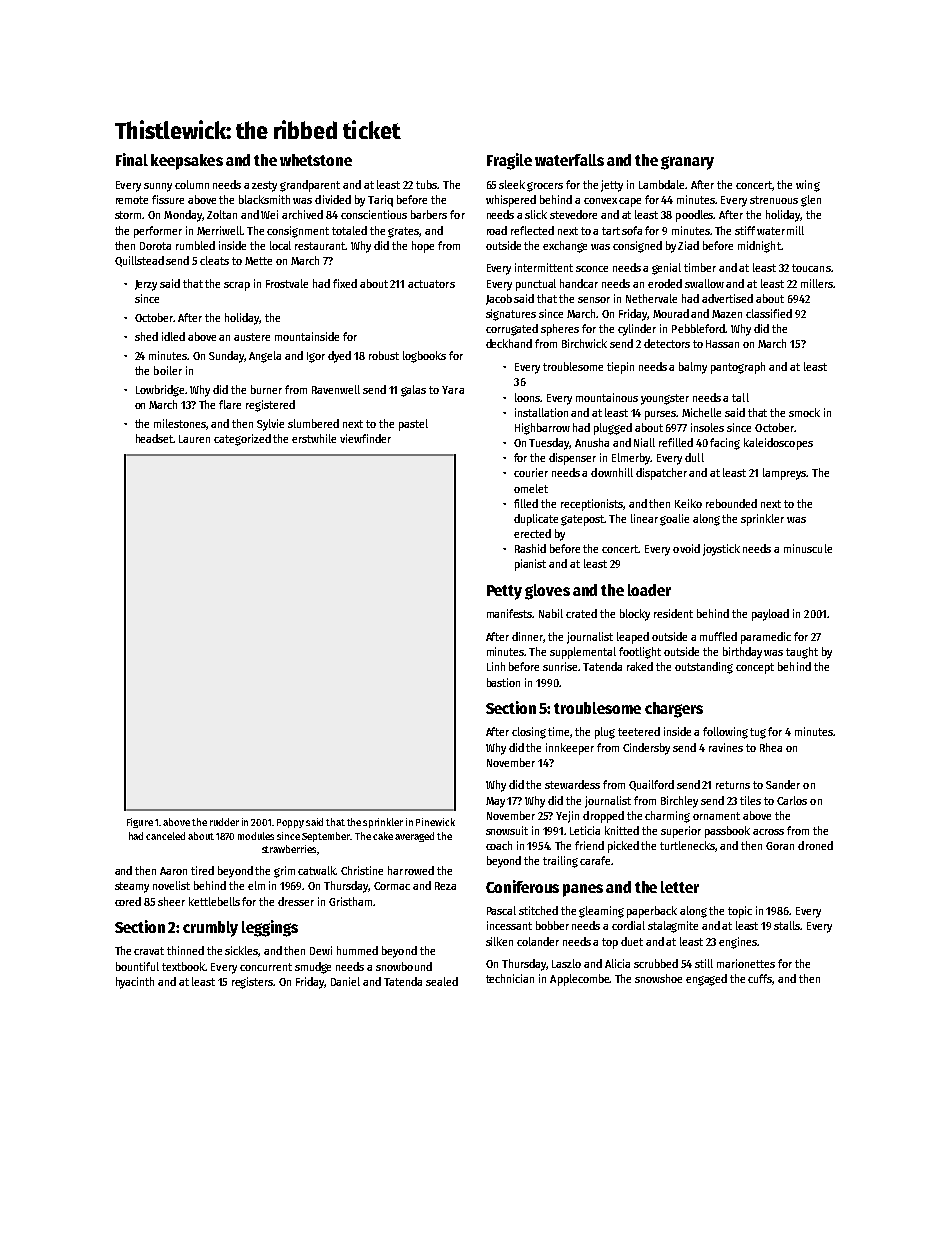  Describe the element at coordinates (496, 666) in the document. I see `Linh` at that location.
